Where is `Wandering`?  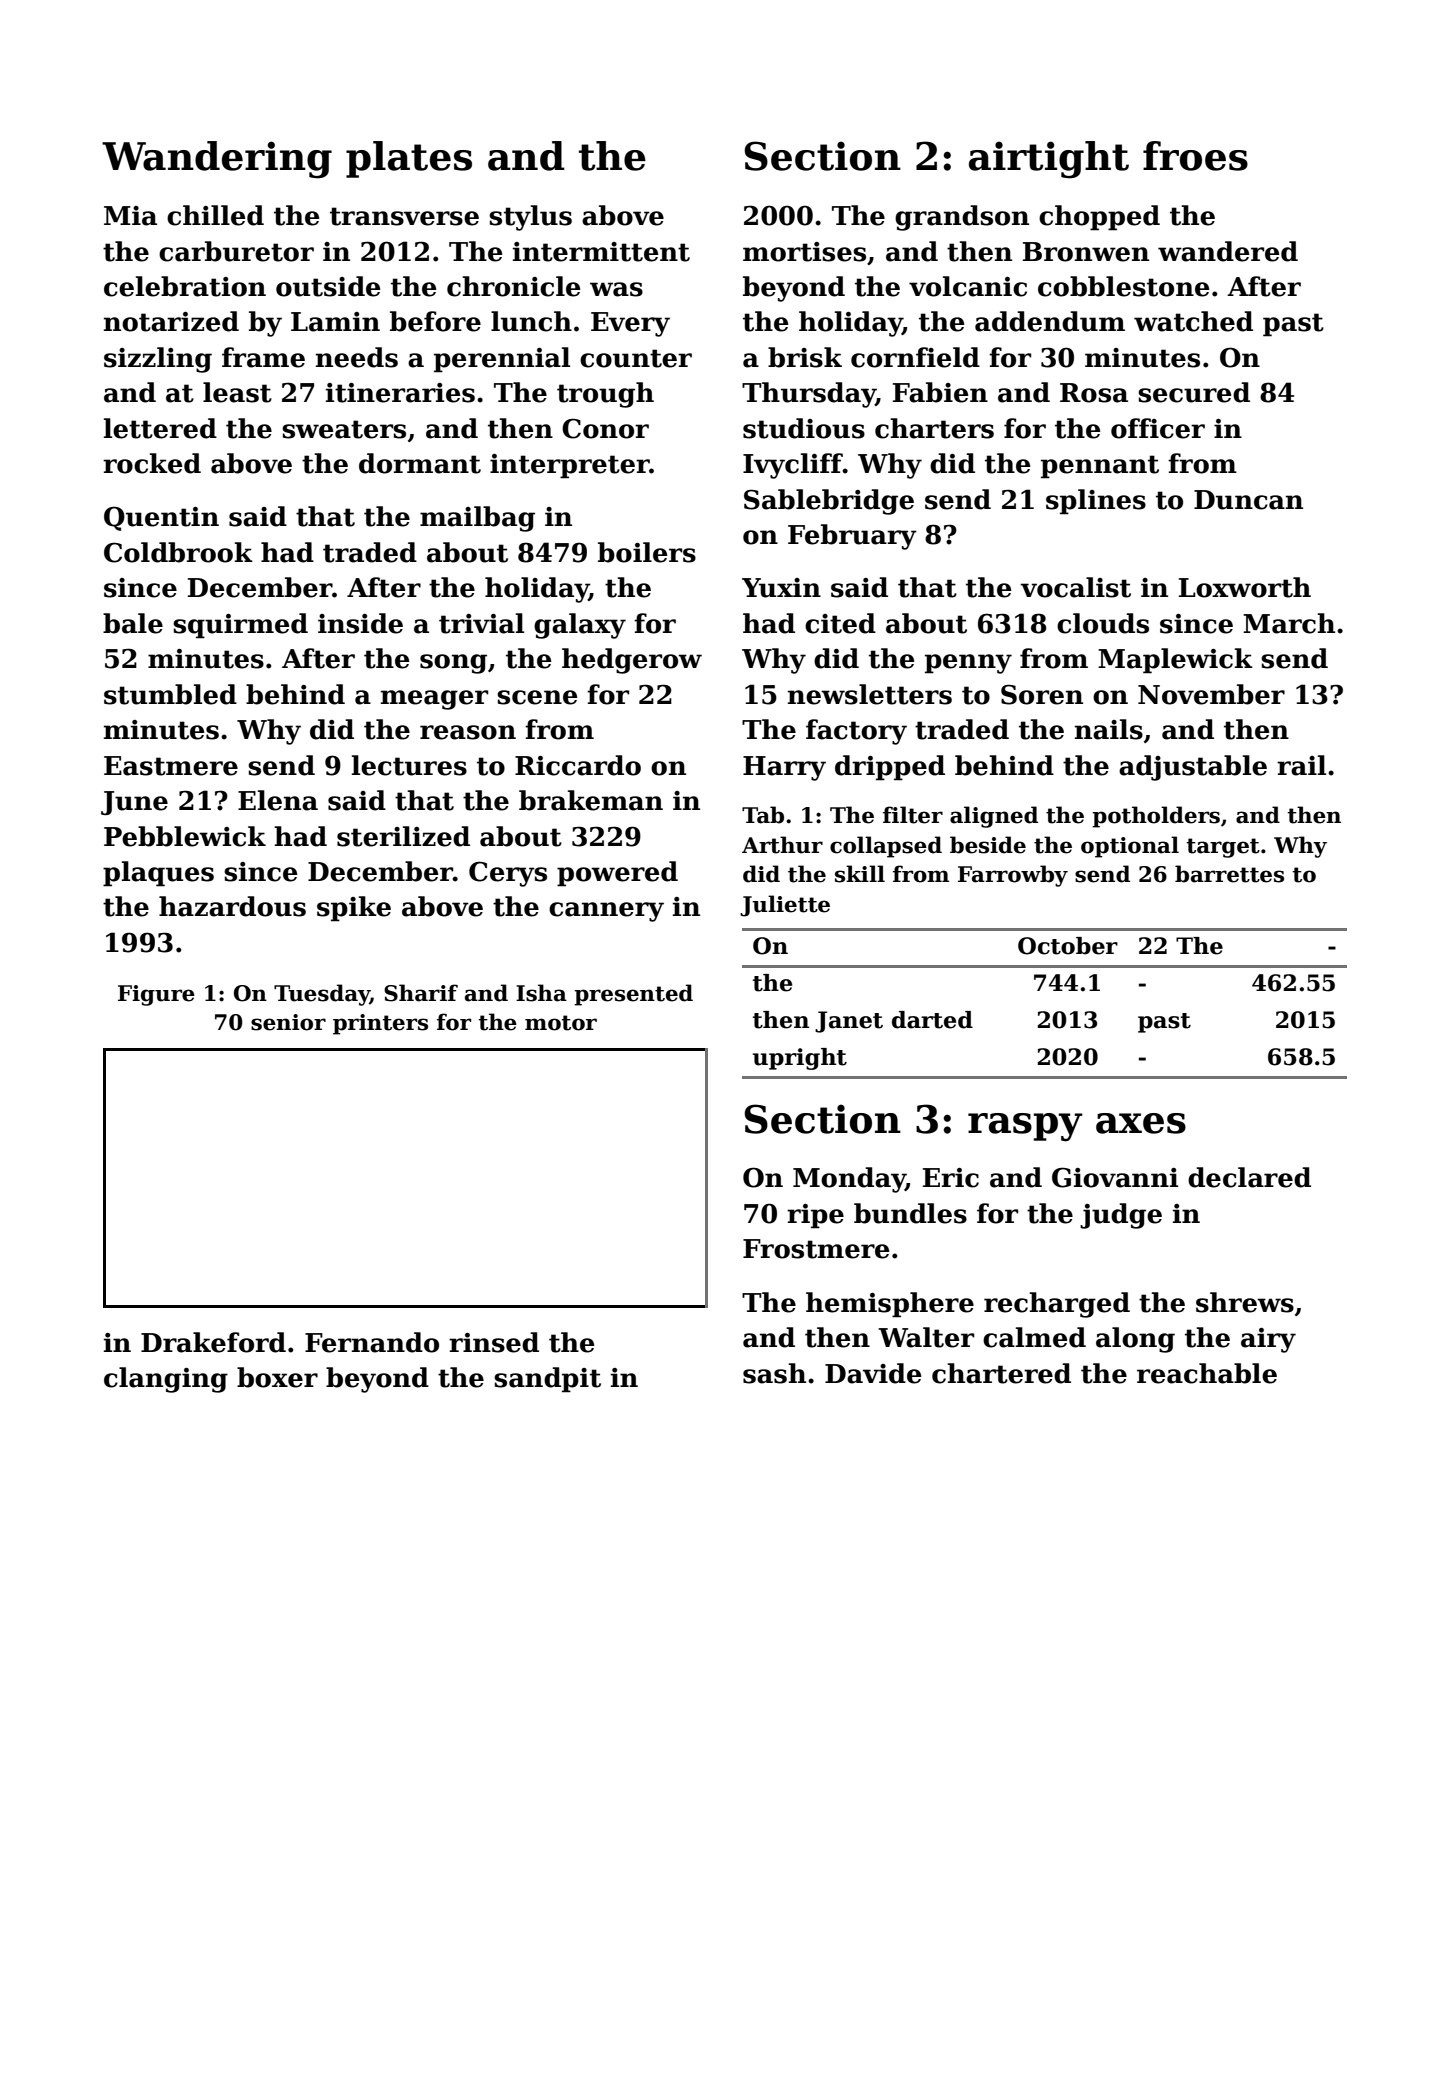
Wandering is located at coordinates (217, 160).
